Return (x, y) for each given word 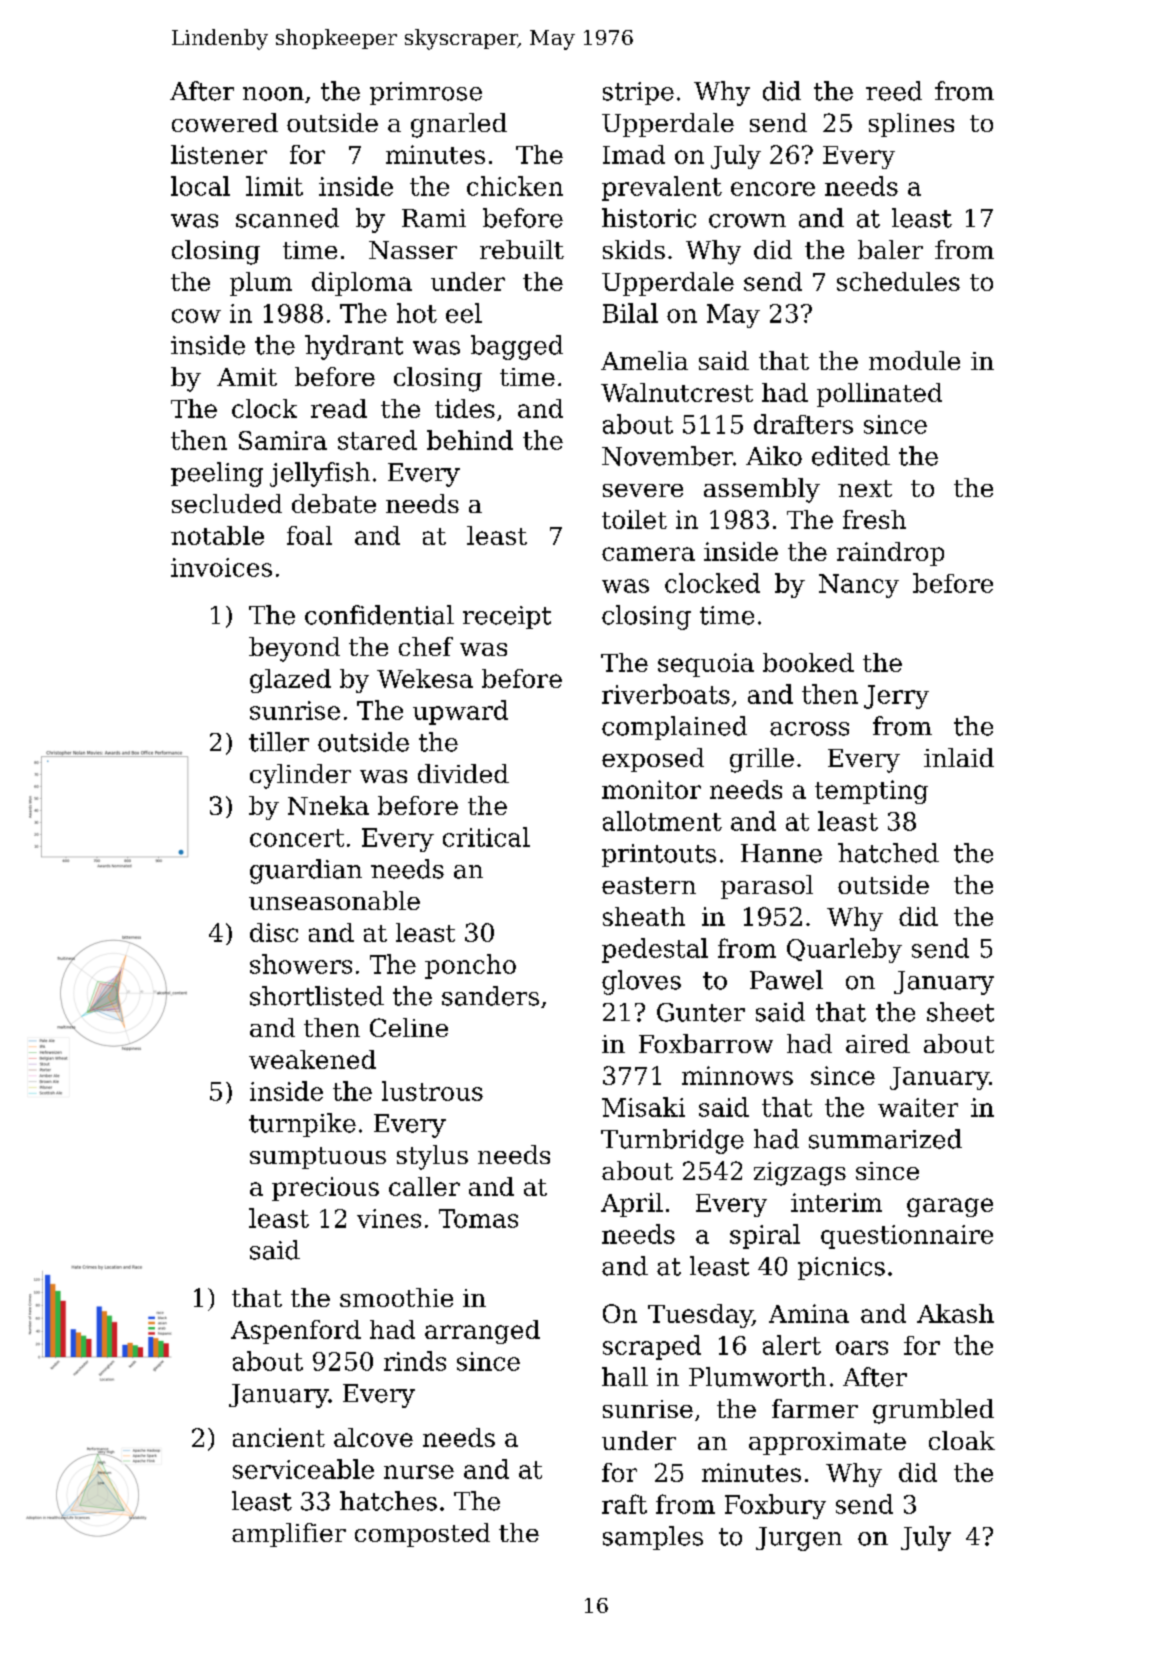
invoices (221, 567)
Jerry (896, 697)
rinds (415, 1361)
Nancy (859, 586)
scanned (287, 218)
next (865, 488)
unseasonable (334, 900)
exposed (653, 760)
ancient (279, 1437)
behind (470, 440)
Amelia (644, 360)
